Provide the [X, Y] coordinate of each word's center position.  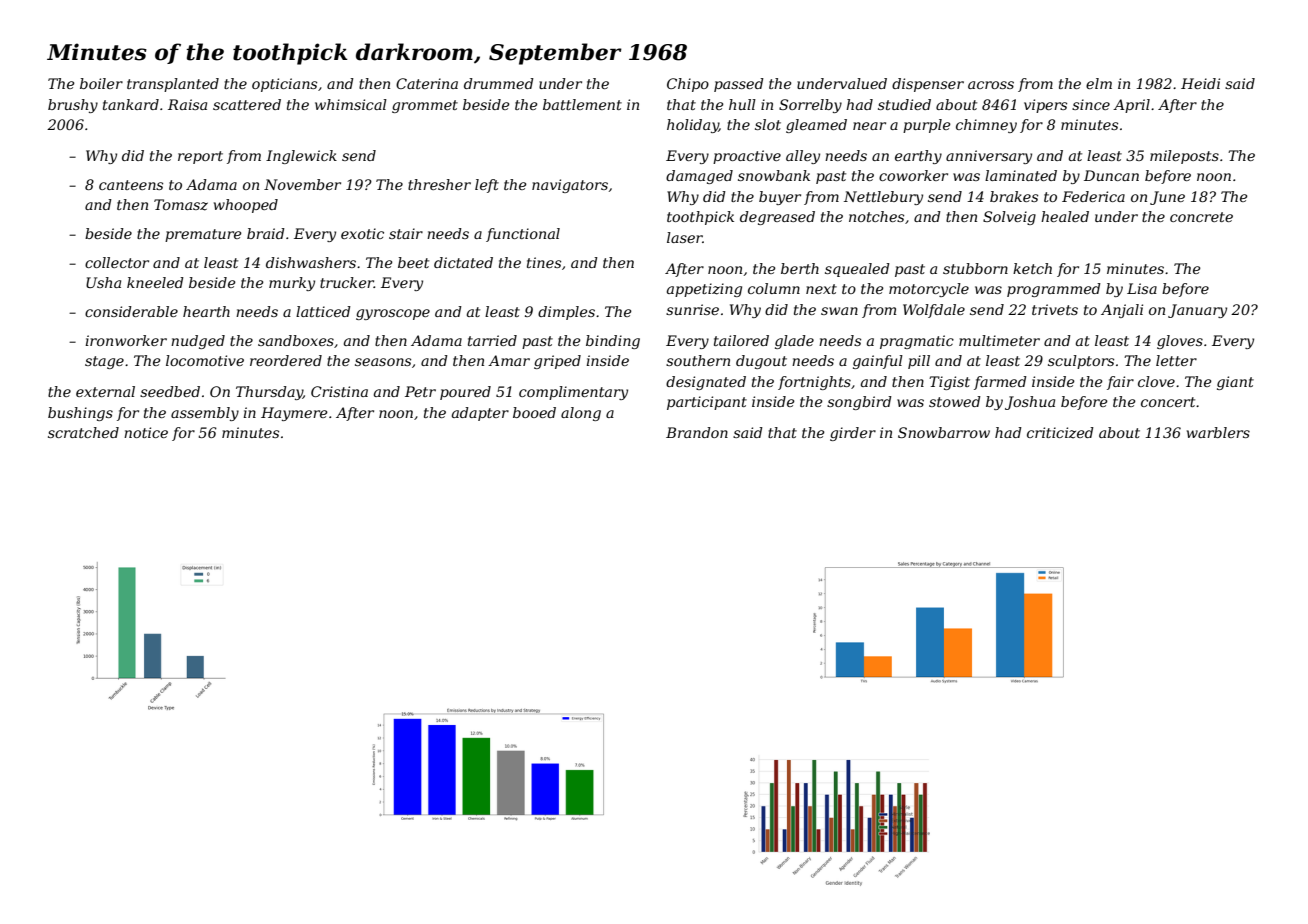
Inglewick [301, 157]
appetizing [704, 290]
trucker [347, 282]
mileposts [1184, 157]
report [200, 157]
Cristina [339, 391]
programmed [1054, 290]
